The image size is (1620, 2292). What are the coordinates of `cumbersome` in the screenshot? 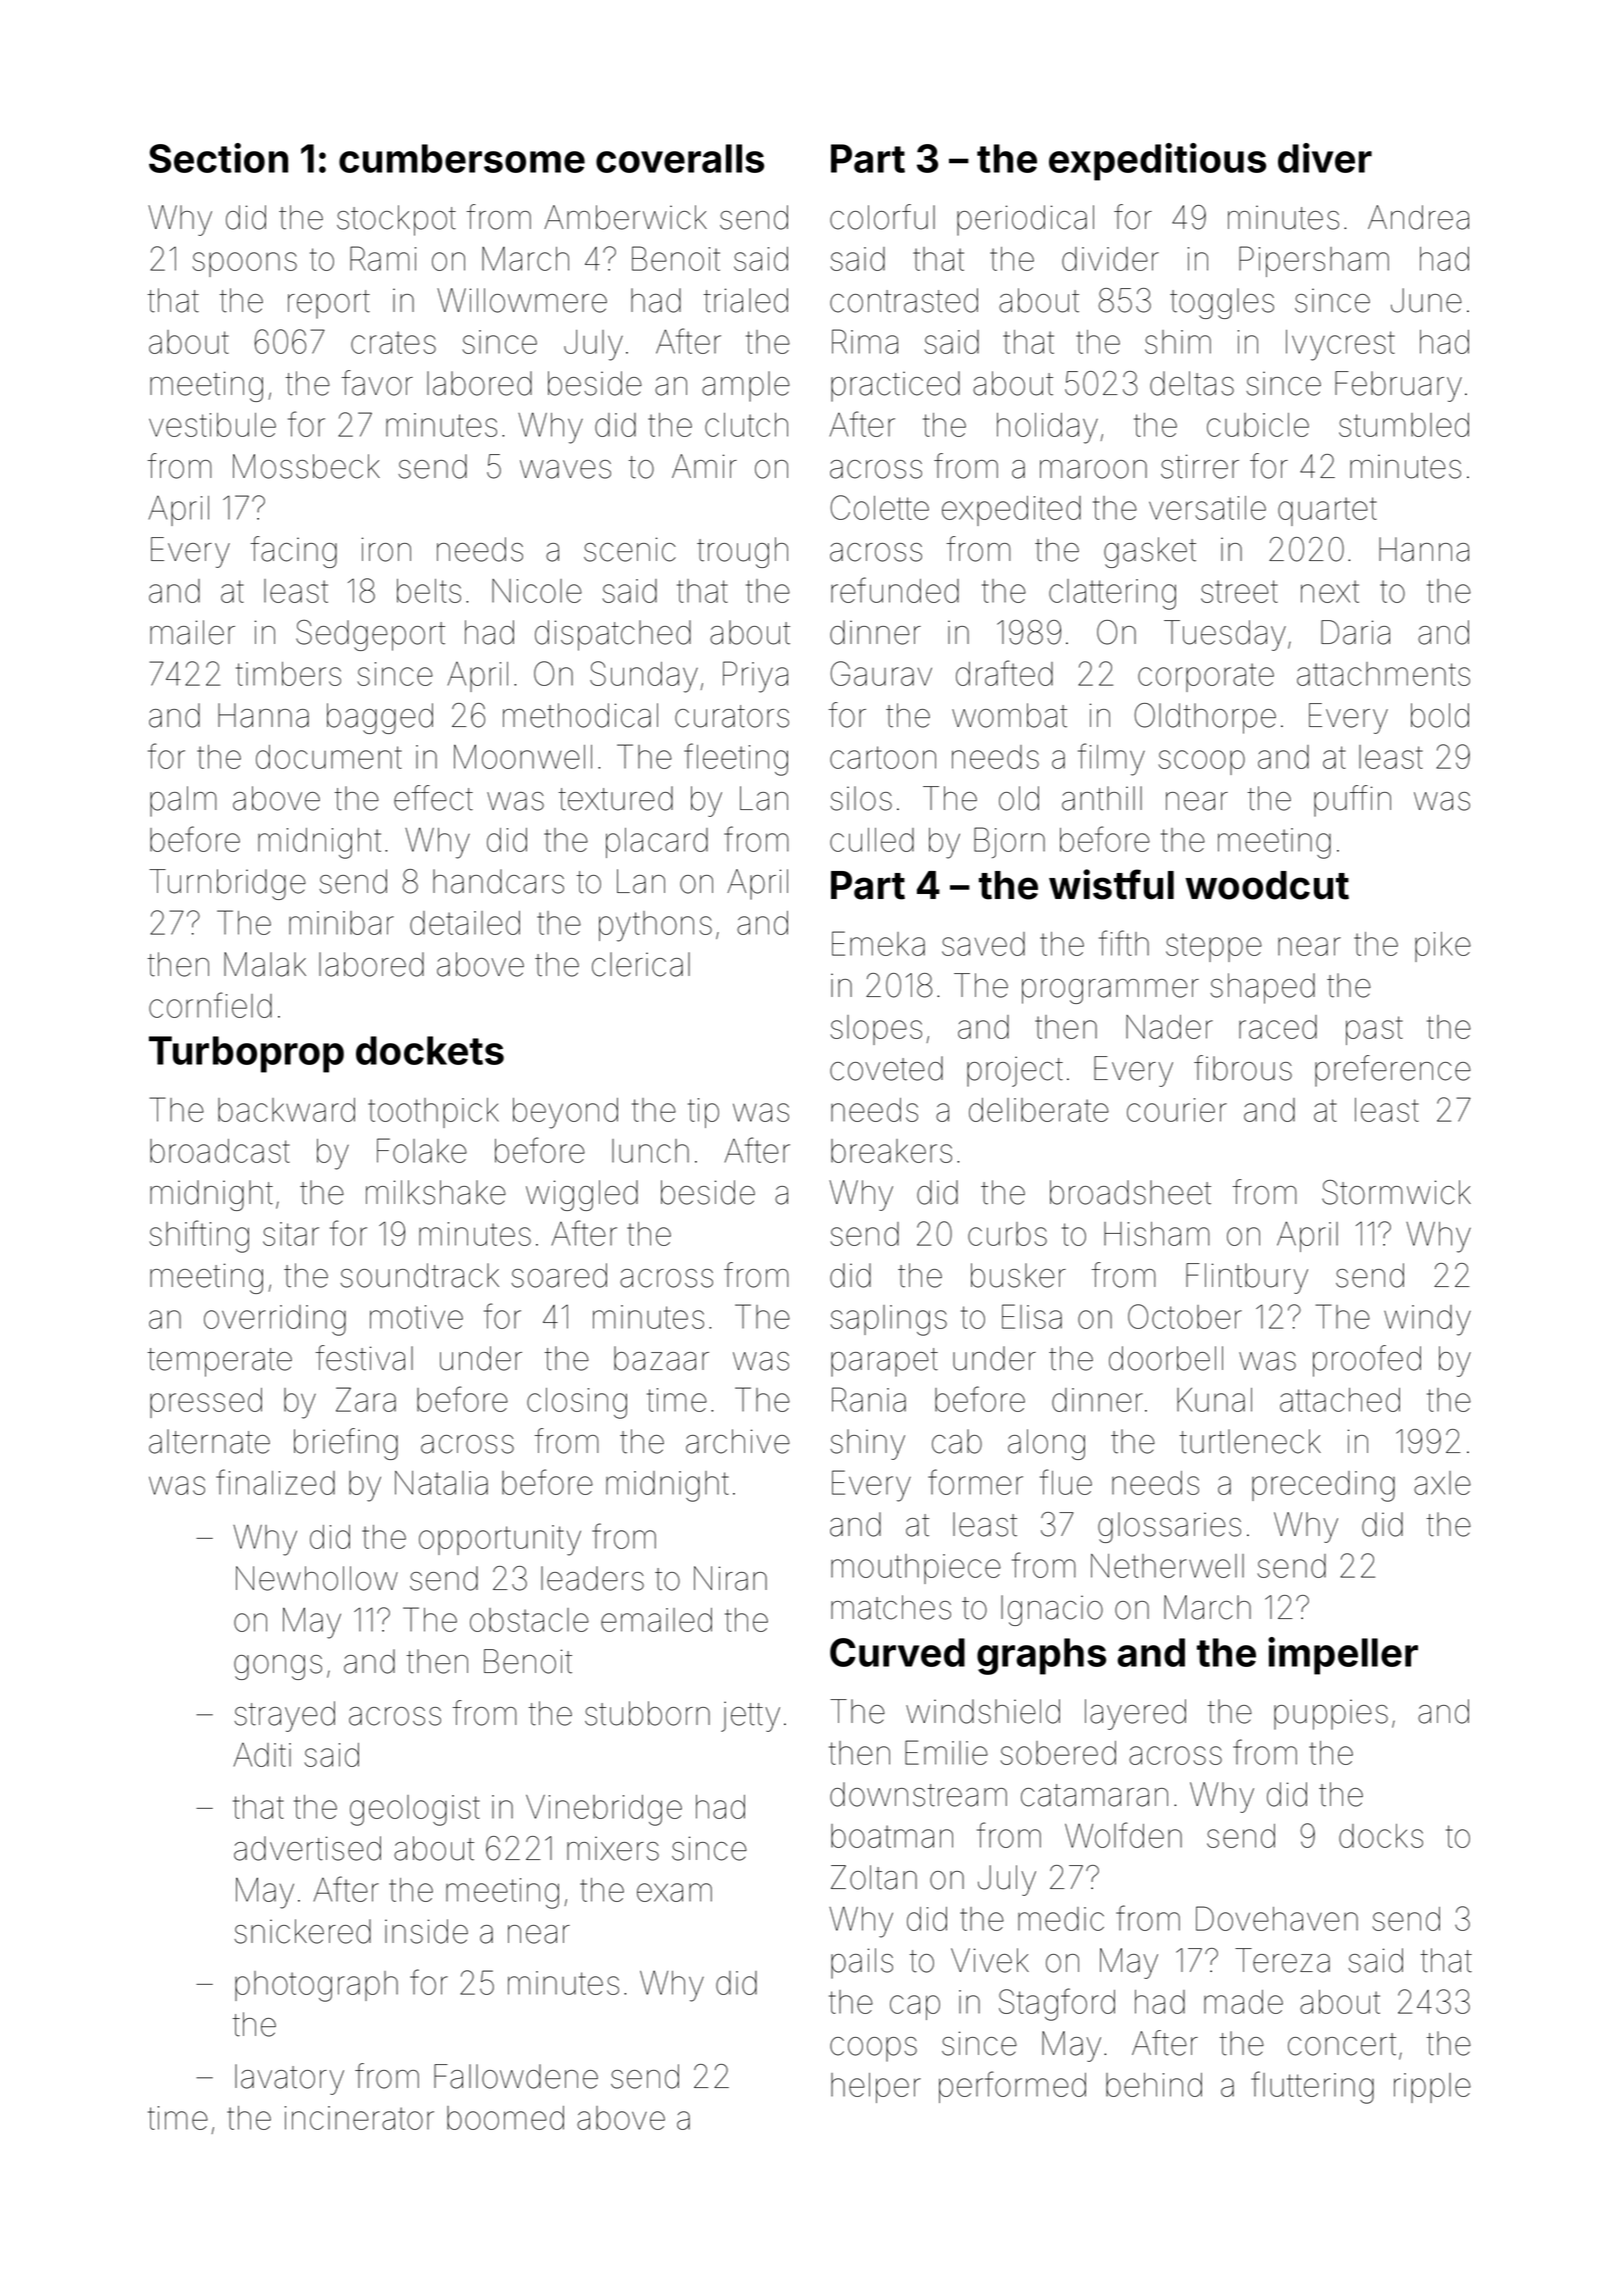 It's located at (462, 158).
